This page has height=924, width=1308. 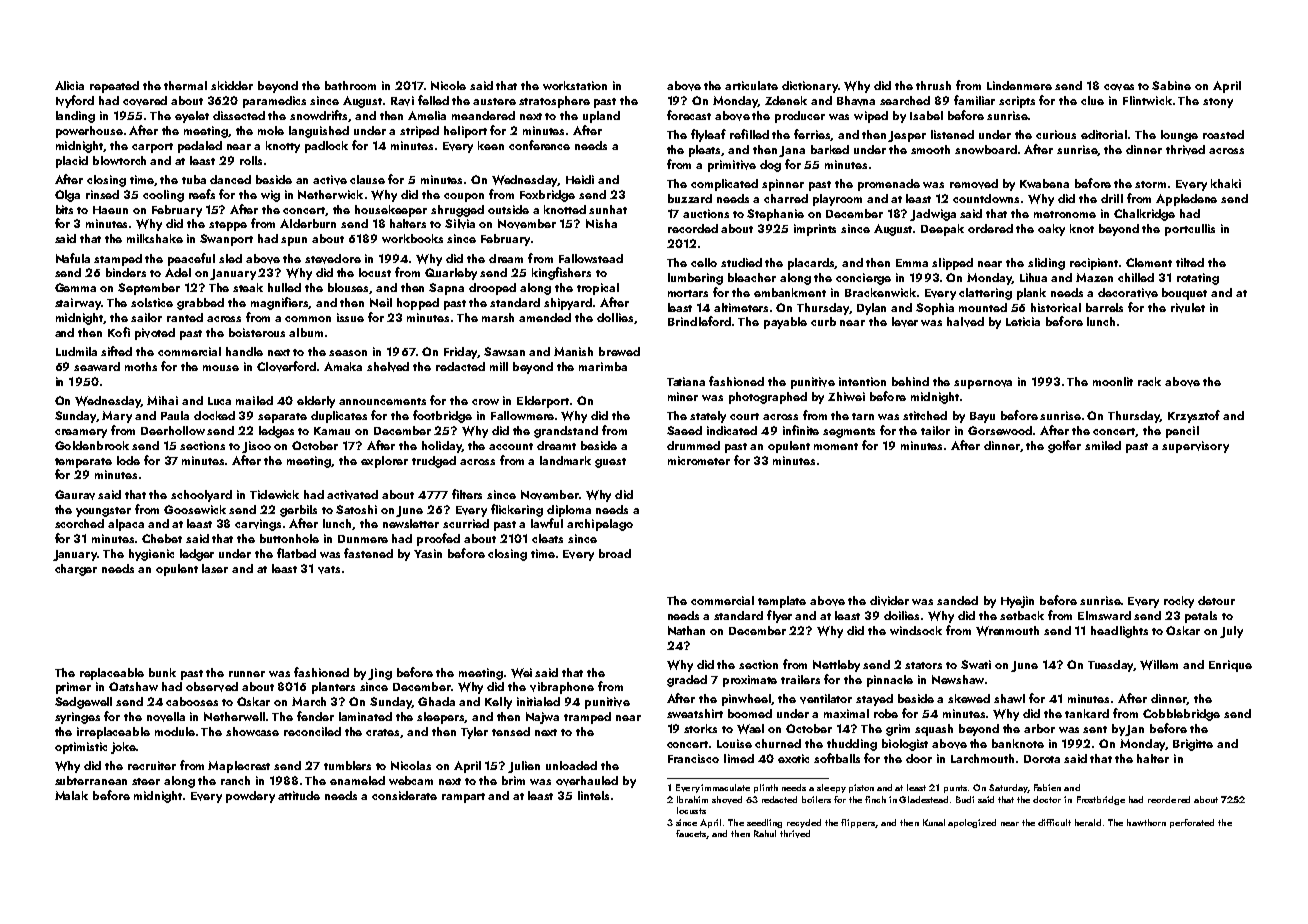 I want to click on hawthorn, so click(x=1146, y=822).
